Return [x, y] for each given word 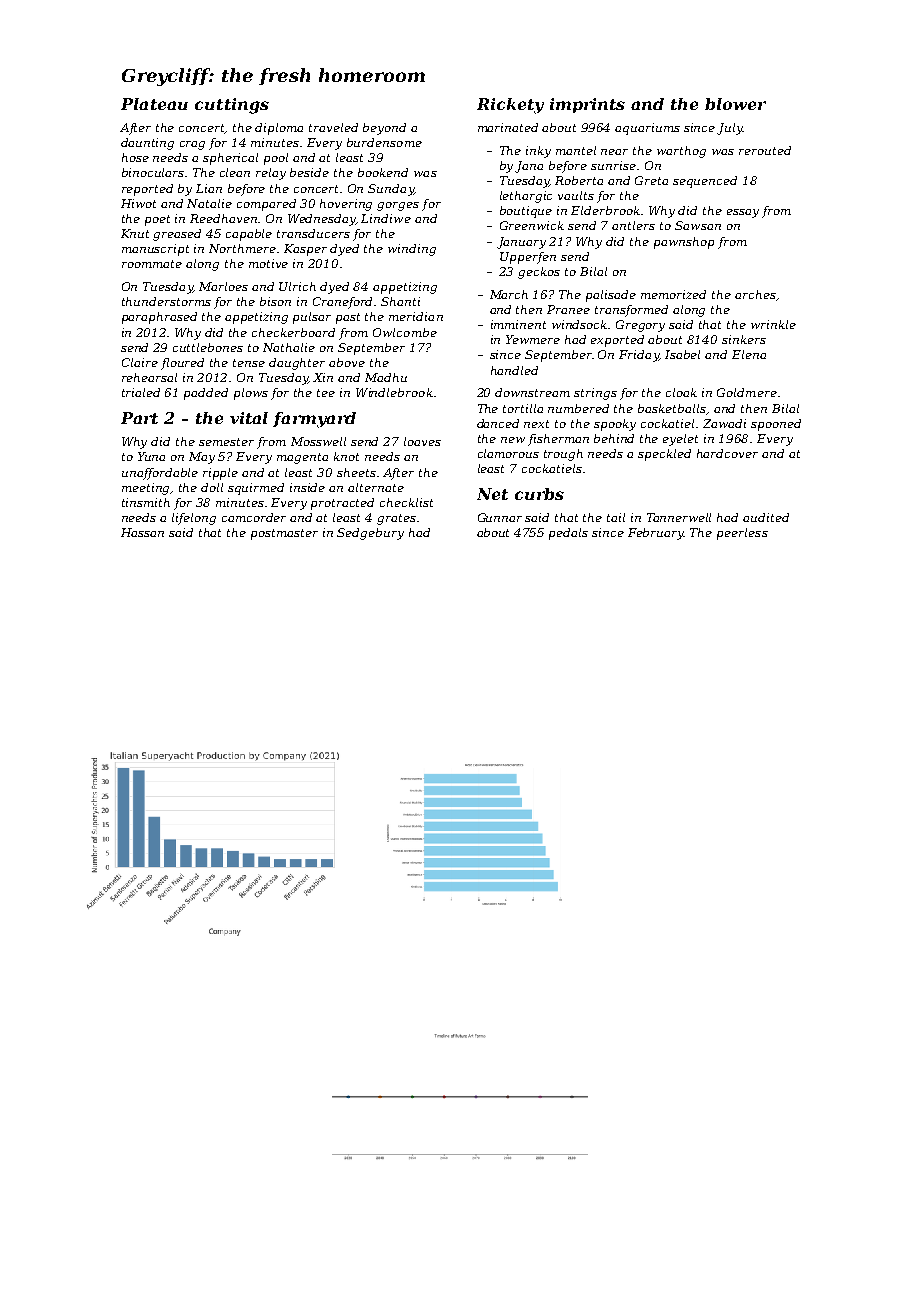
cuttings [232, 106]
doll [212, 487]
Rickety [510, 106]
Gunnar [500, 517]
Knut [135, 233]
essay [743, 213]
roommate [152, 264]
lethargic [526, 197]
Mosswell [318, 441]
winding [412, 250]
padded [206, 394]
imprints [587, 105]
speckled [664, 455]
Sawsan [698, 225]
